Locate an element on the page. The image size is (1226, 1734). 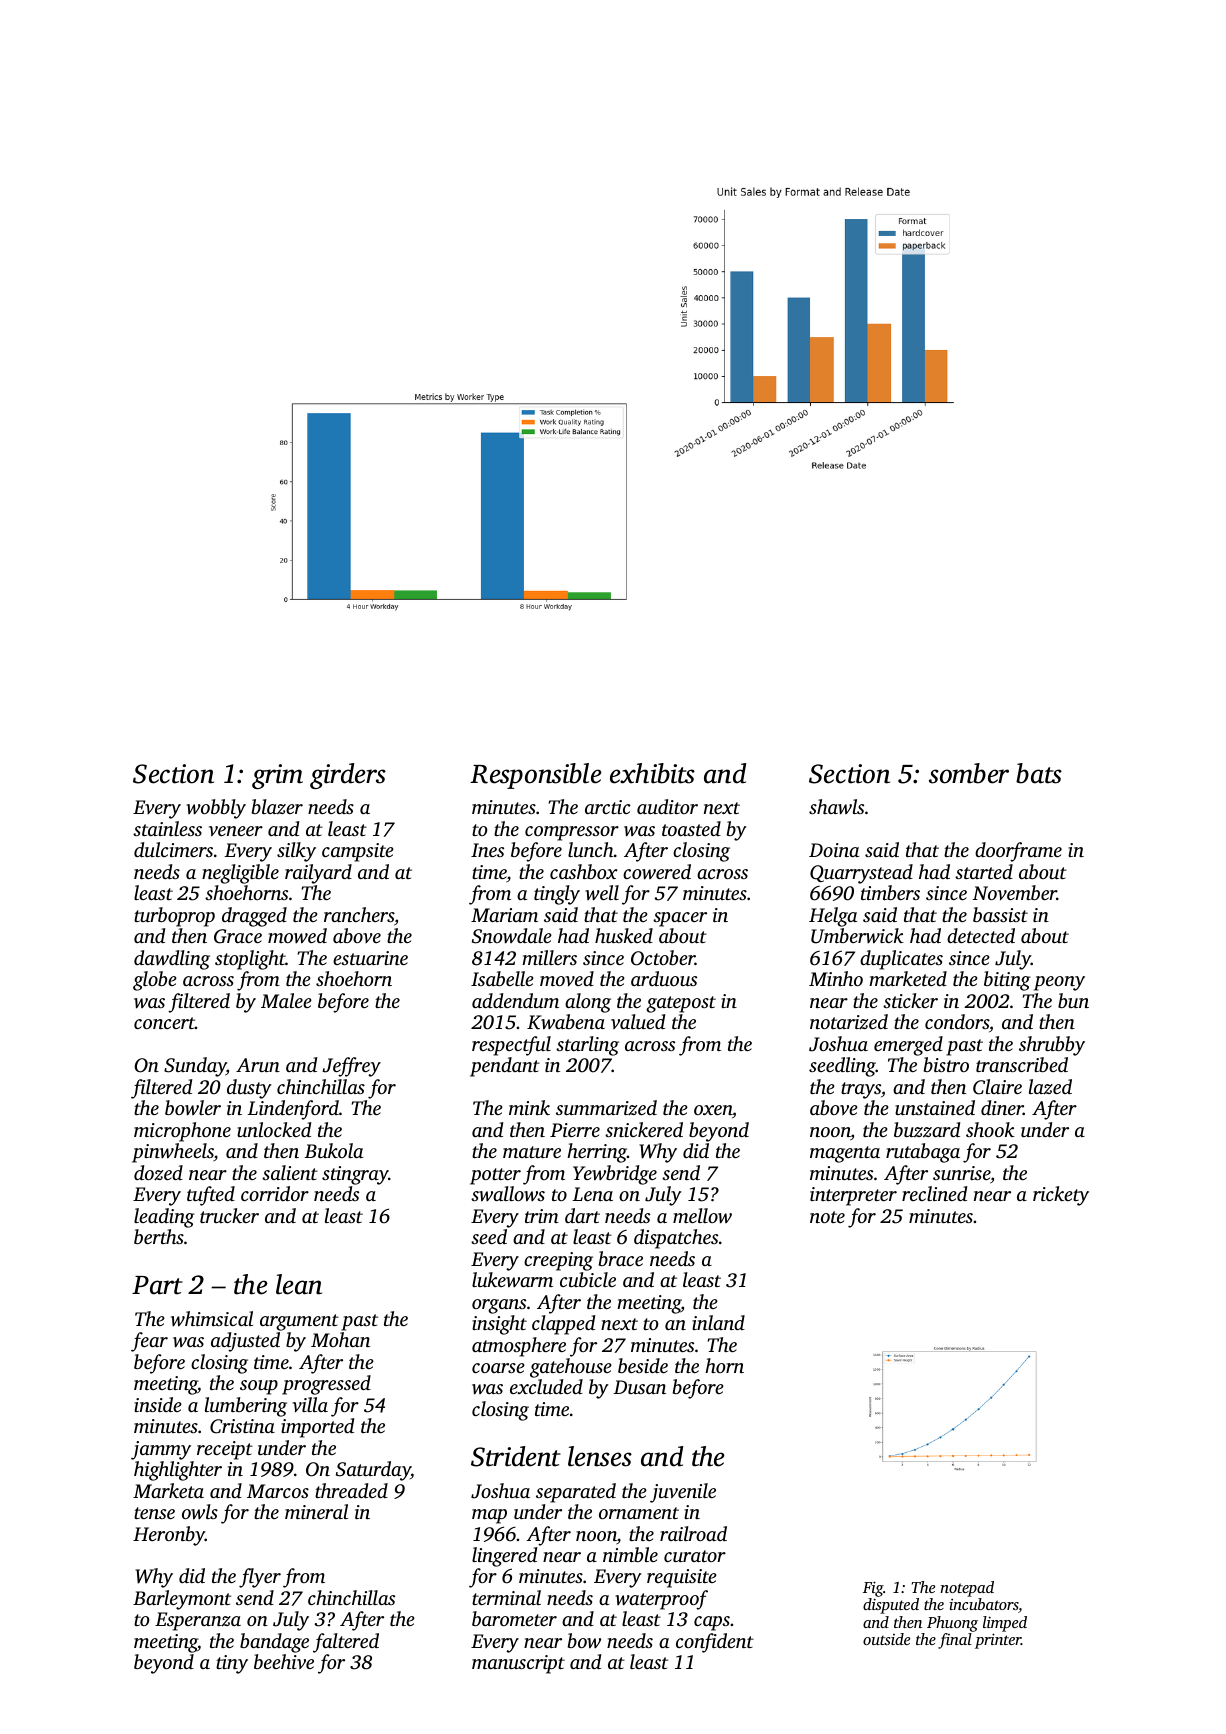
dragged is located at coordinates (254, 917).
